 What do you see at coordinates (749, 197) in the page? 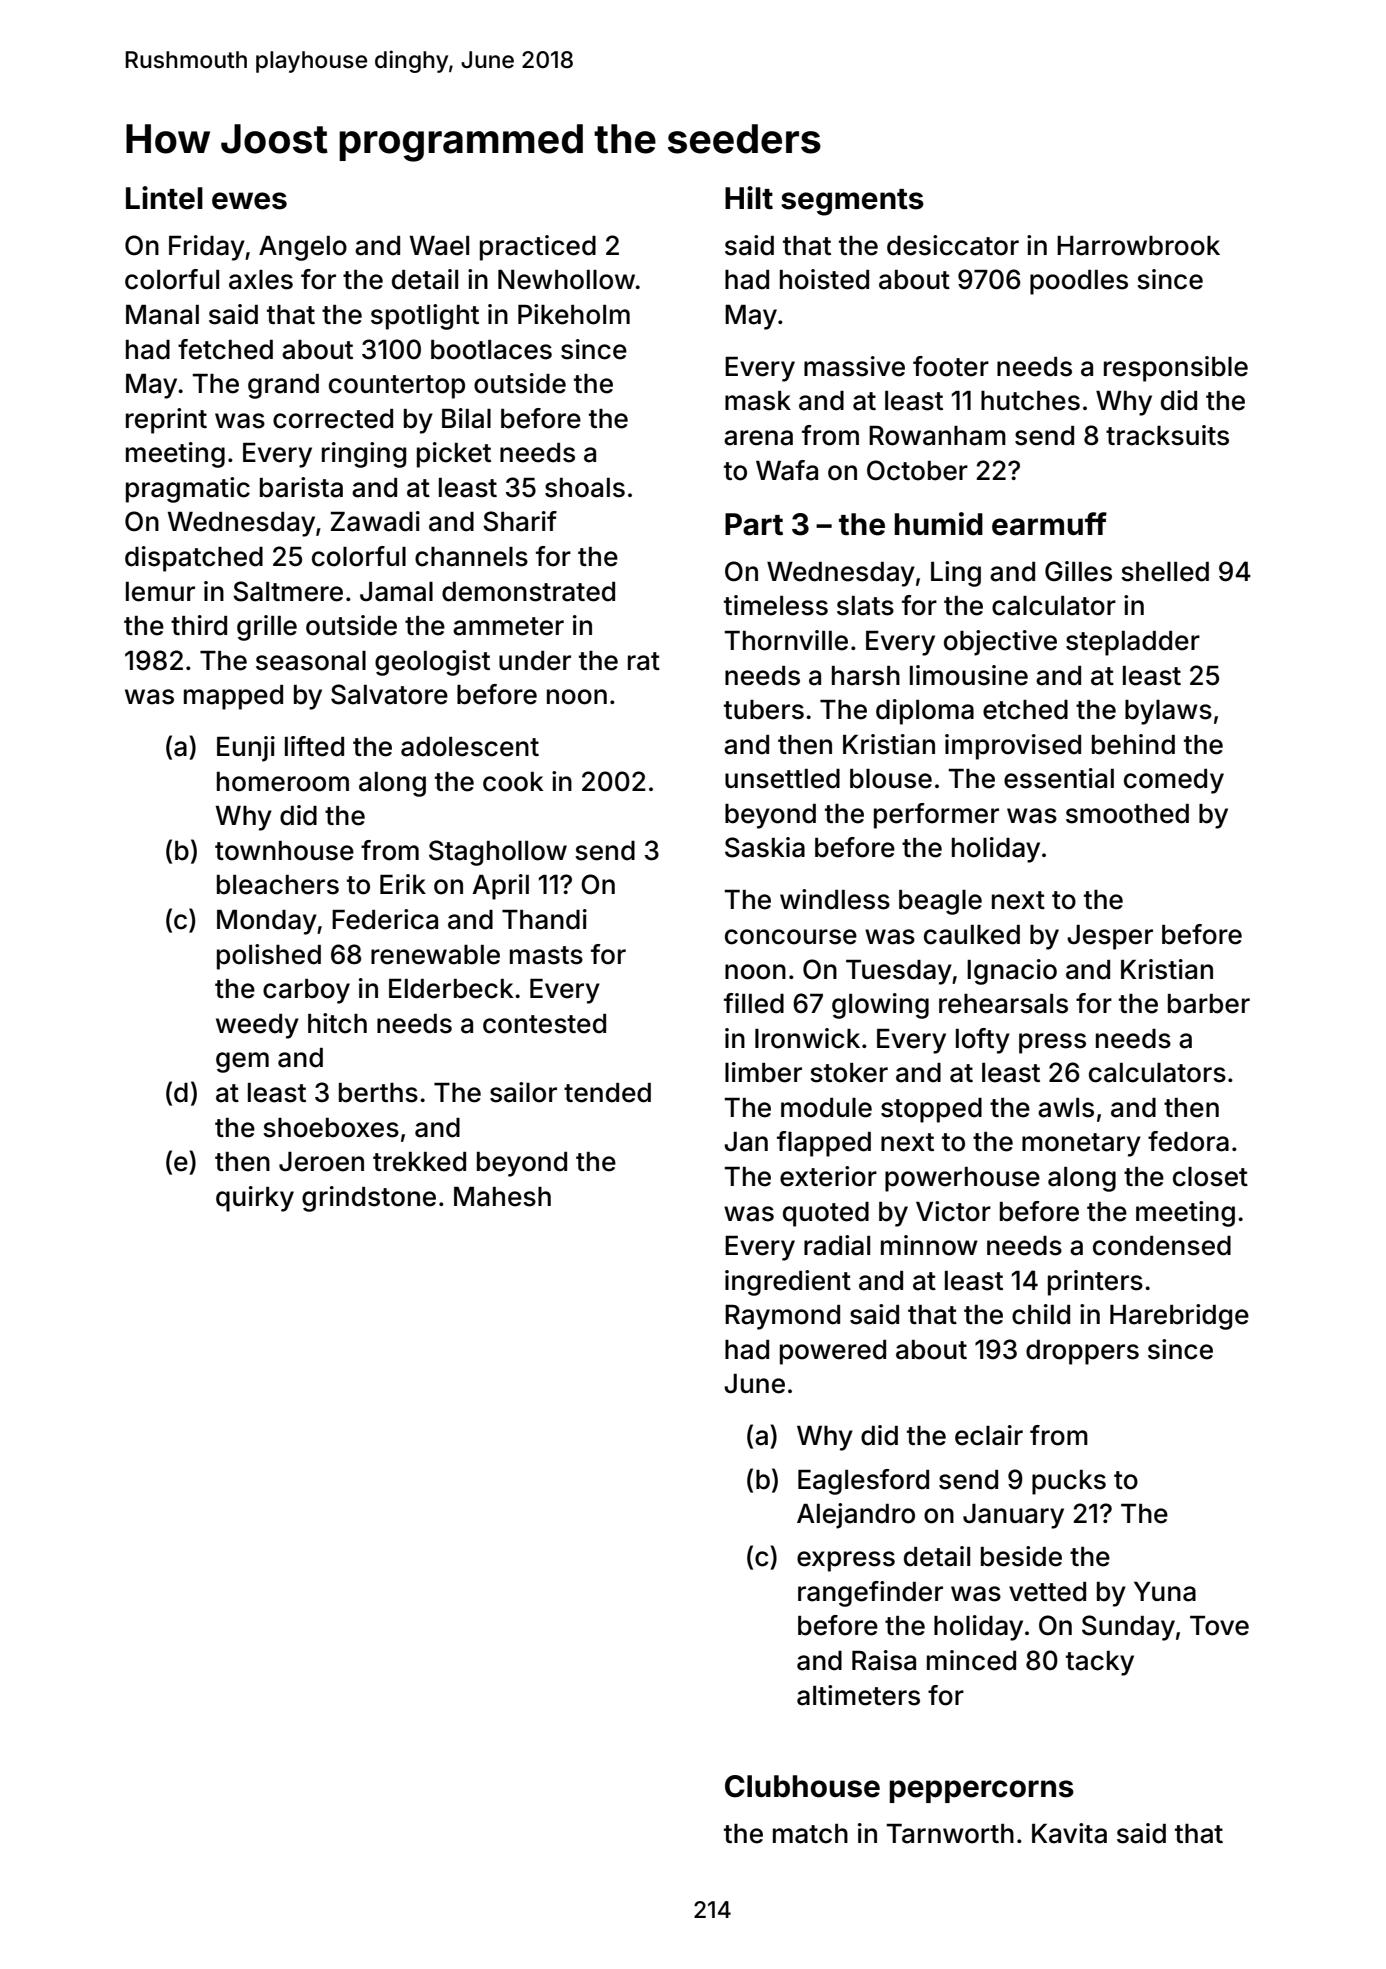
I see `Hilt` at bounding box center [749, 197].
